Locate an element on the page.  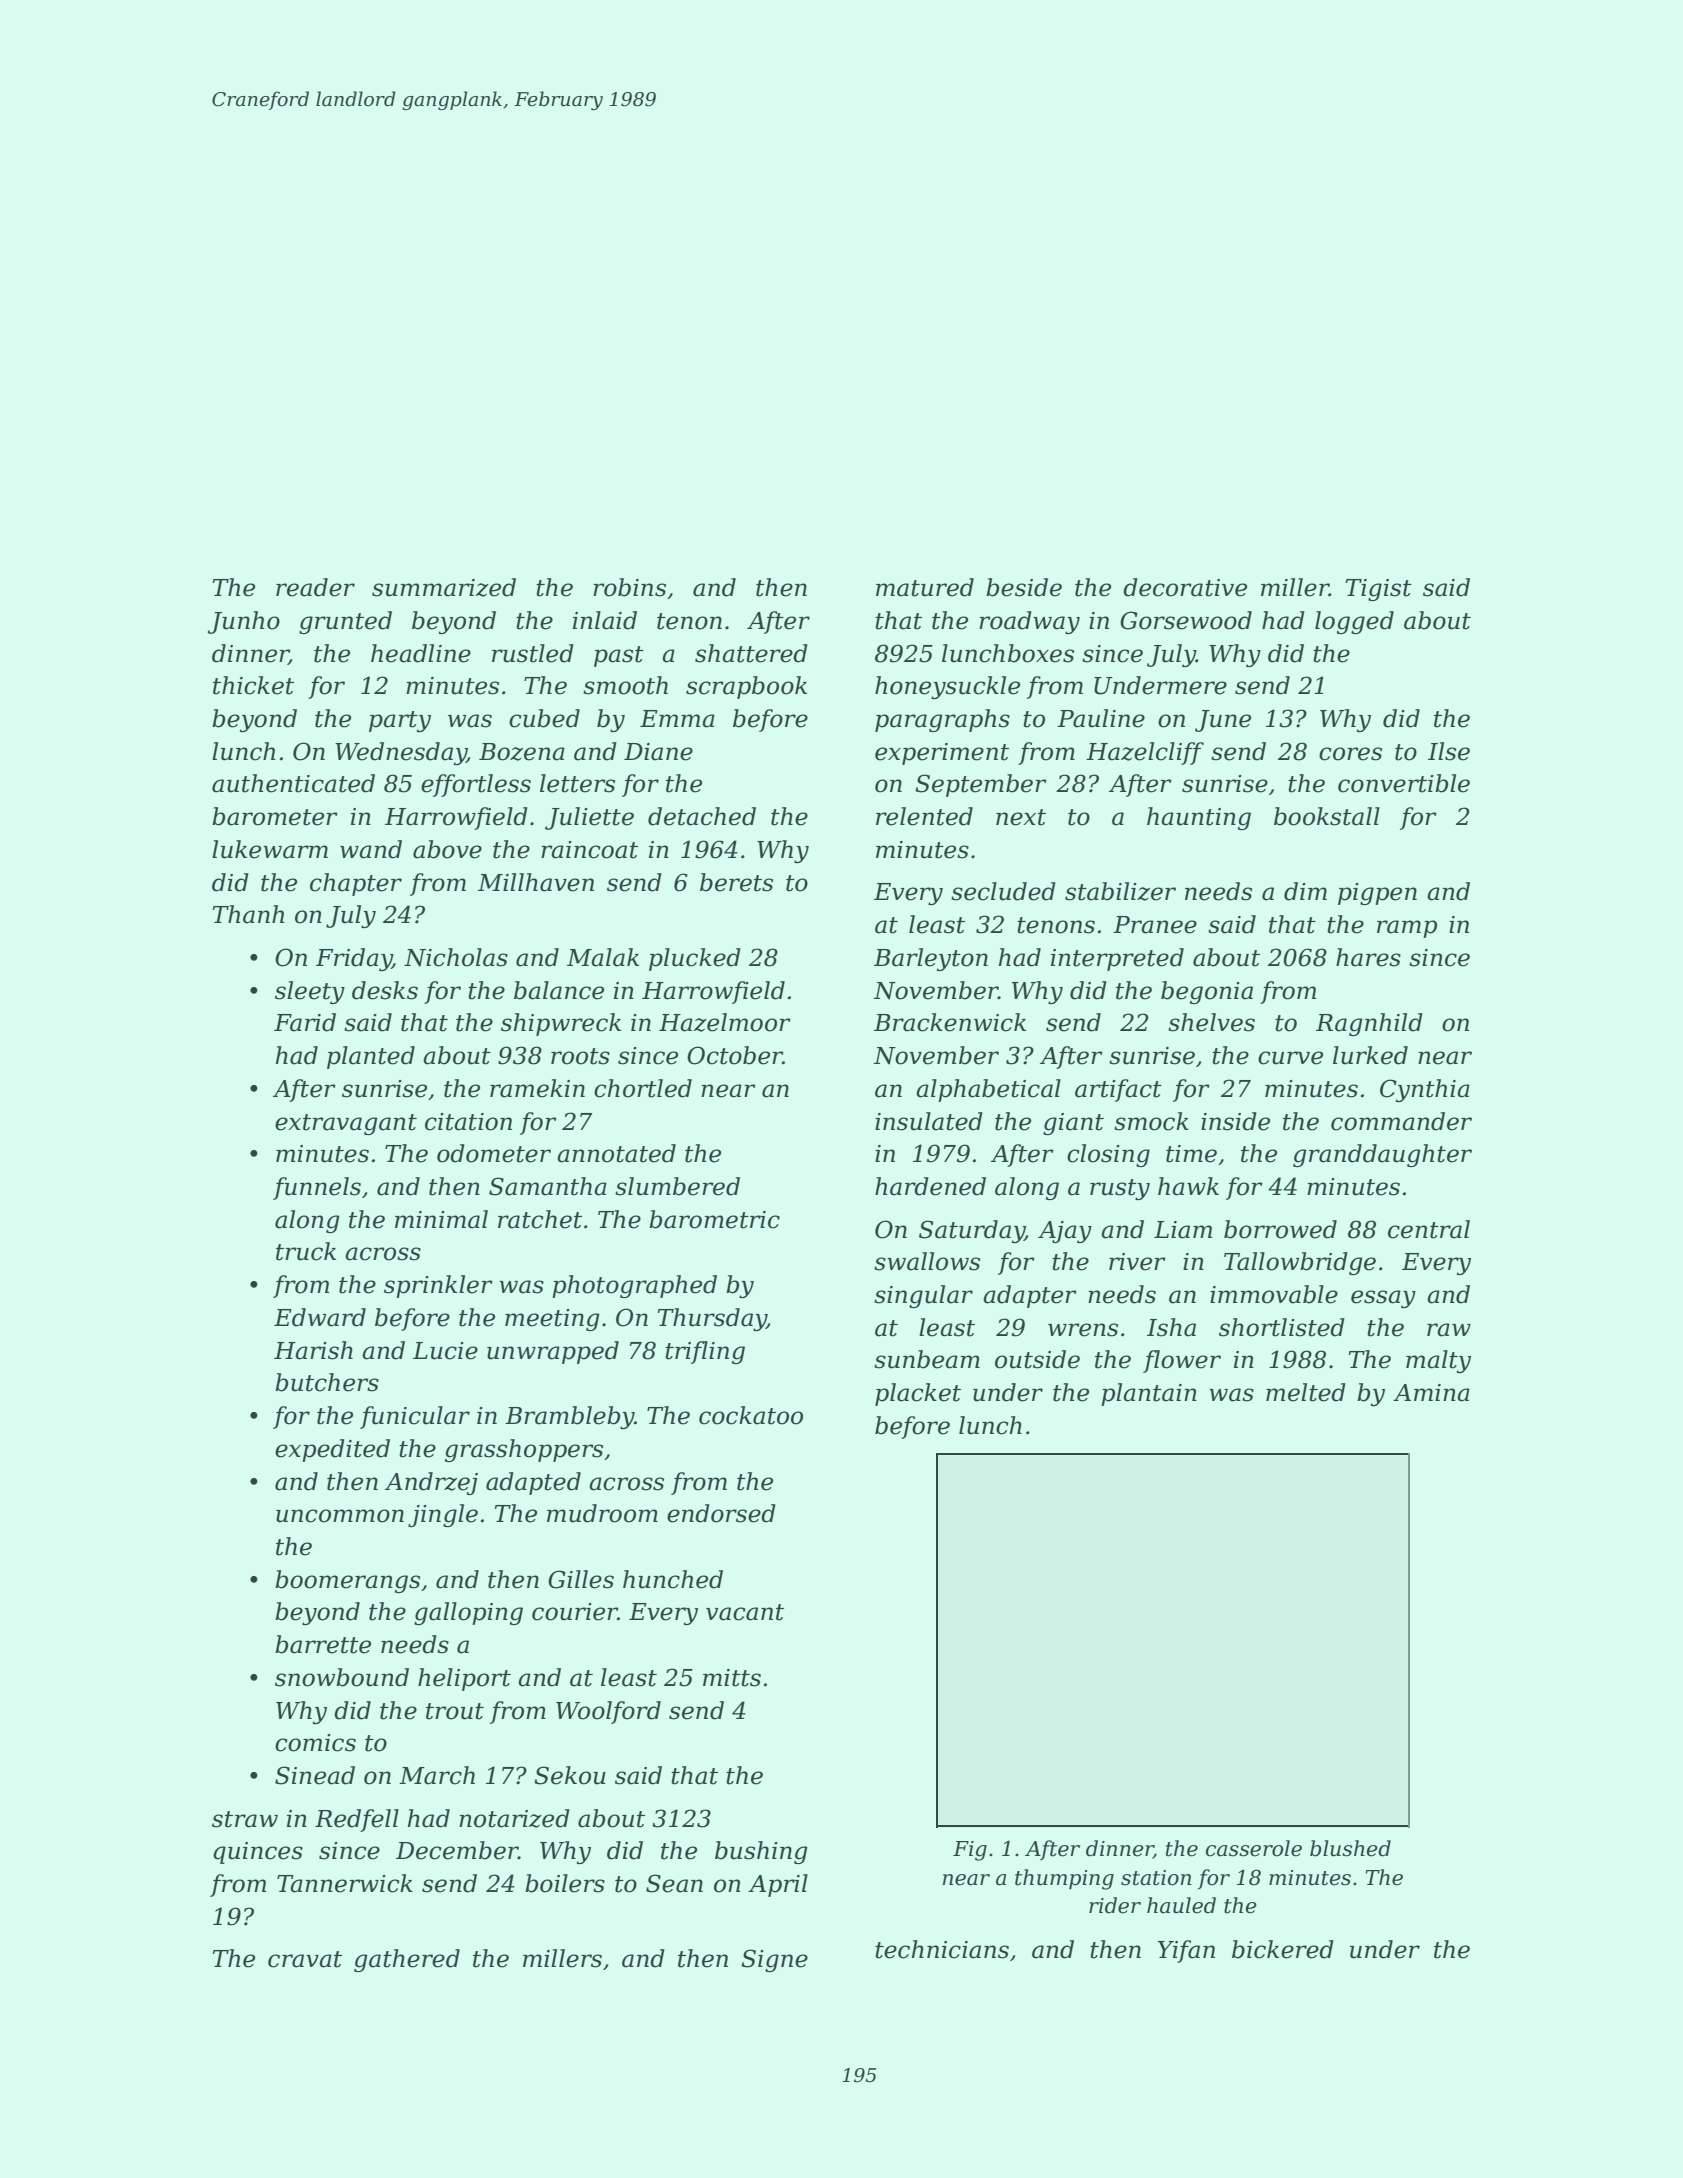
Farid is located at coordinates (305, 1022).
